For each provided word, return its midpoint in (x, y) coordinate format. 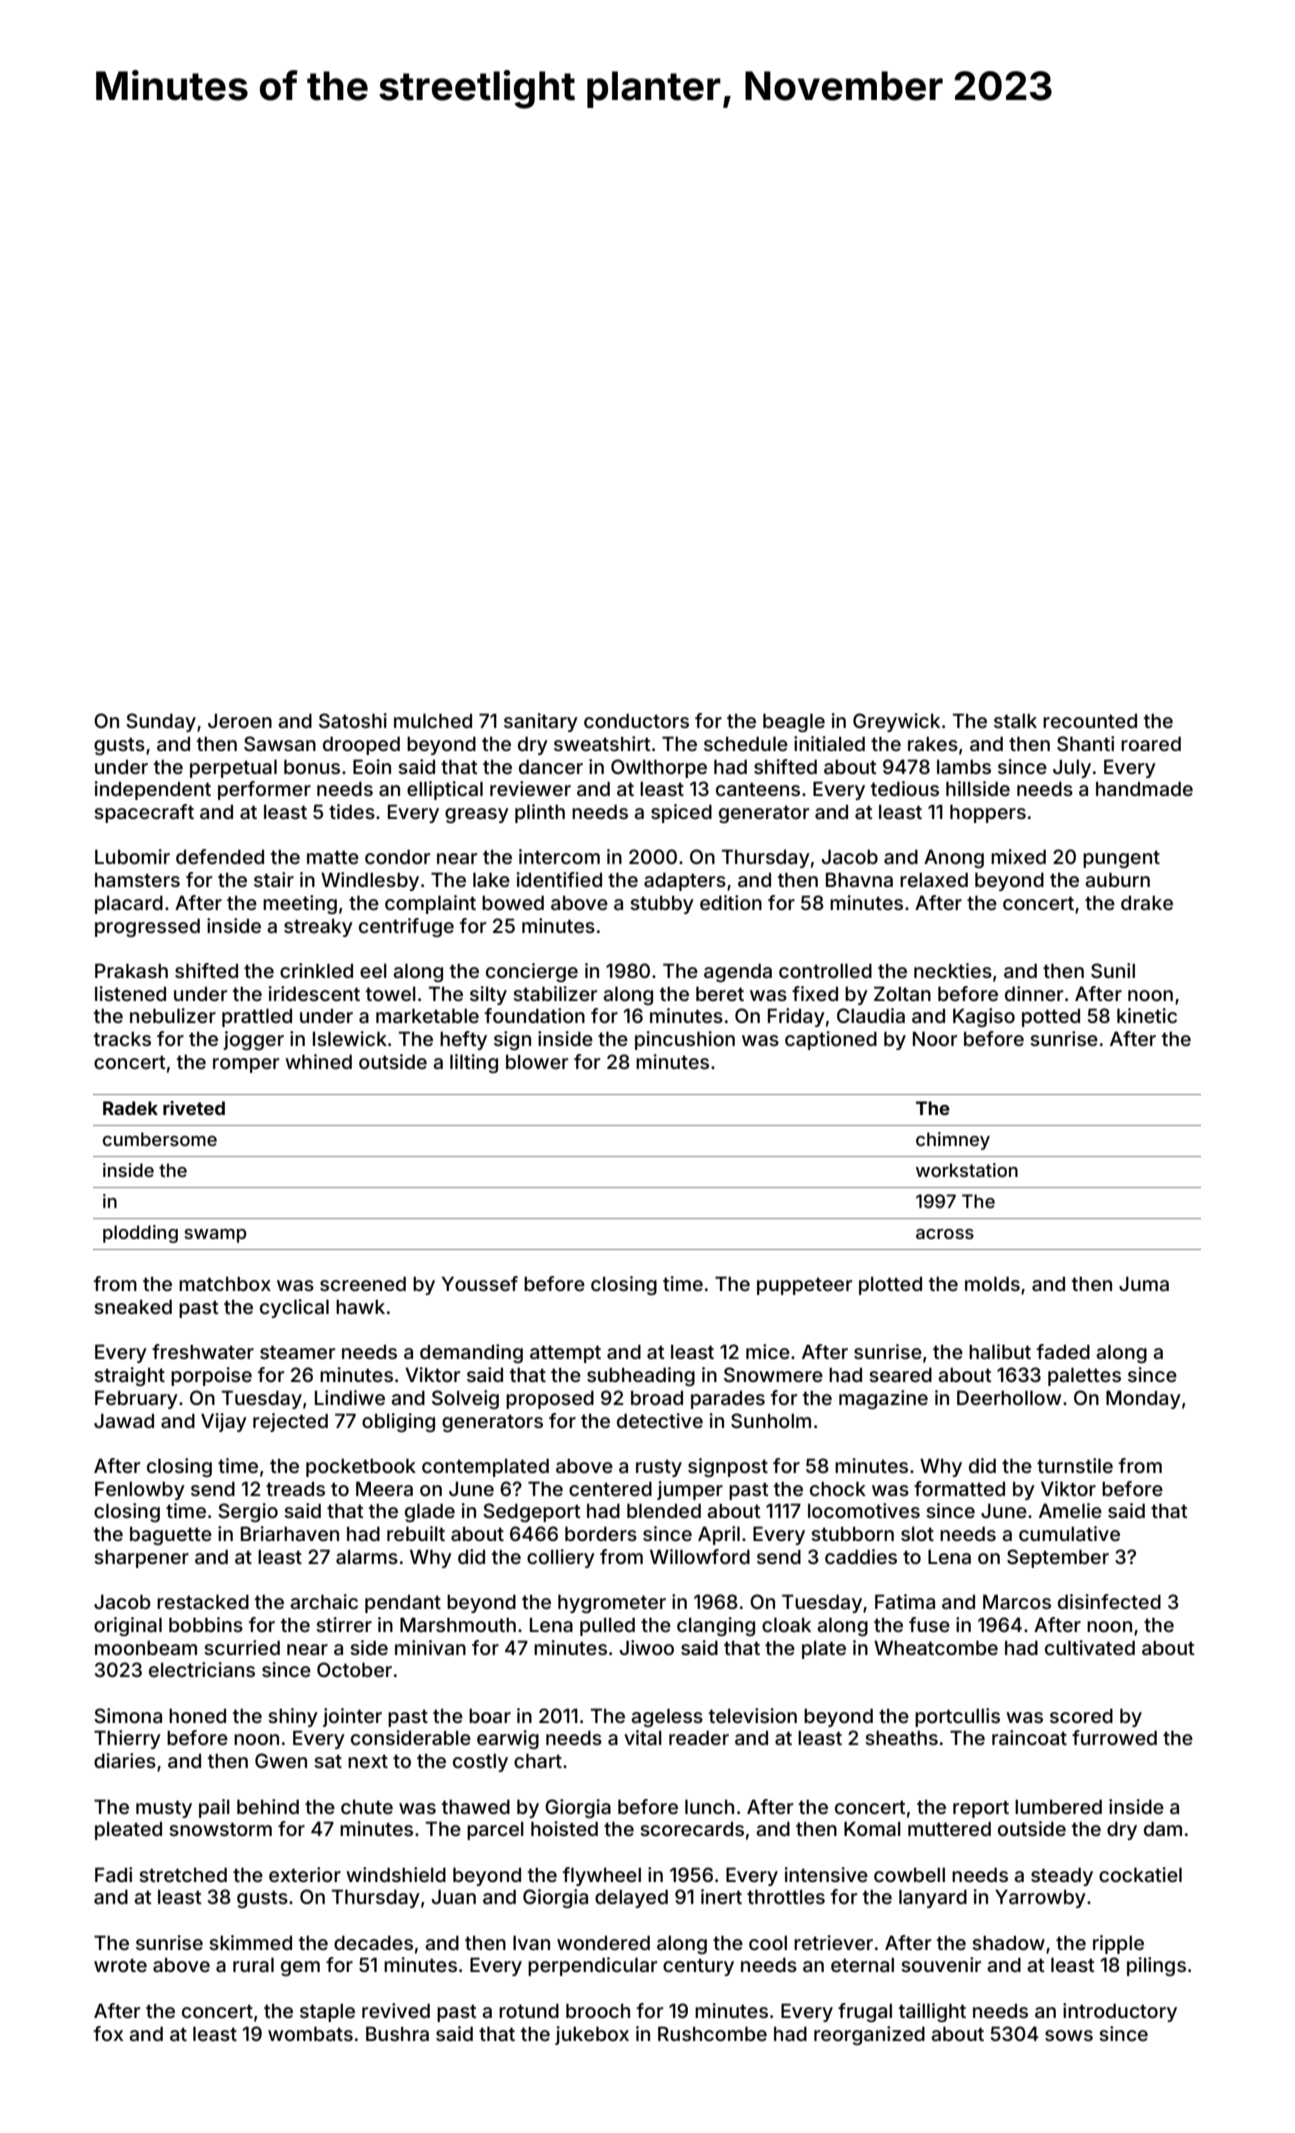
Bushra (397, 2033)
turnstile (1075, 1465)
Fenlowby (140, 1490)
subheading (641, 1376)
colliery (561, 1558)
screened (363, 1283)
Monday (1143, 1399)
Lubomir (132, 856)
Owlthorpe (659, 768)
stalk (1015, 720)
